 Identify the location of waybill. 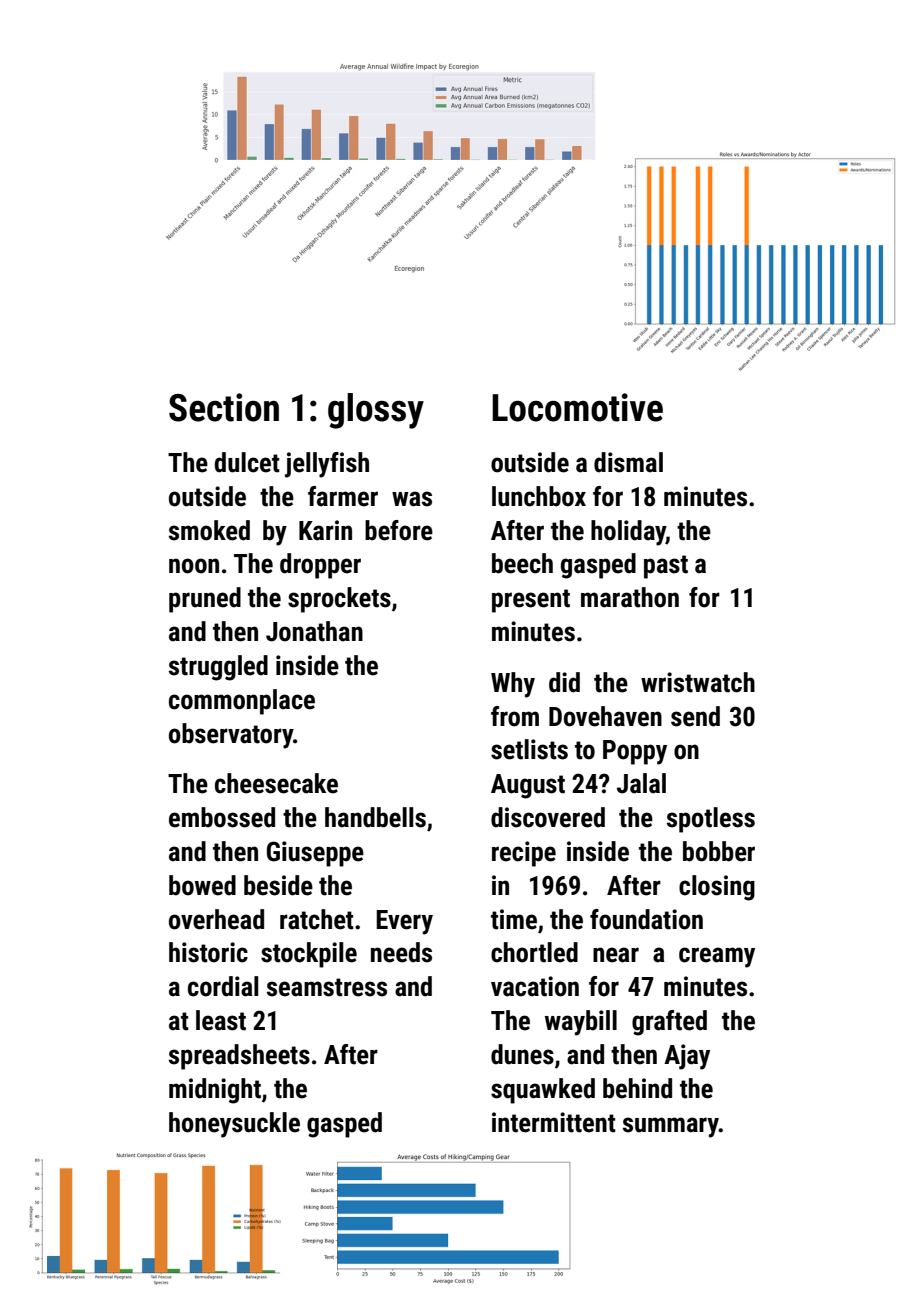
(581, 1023).
